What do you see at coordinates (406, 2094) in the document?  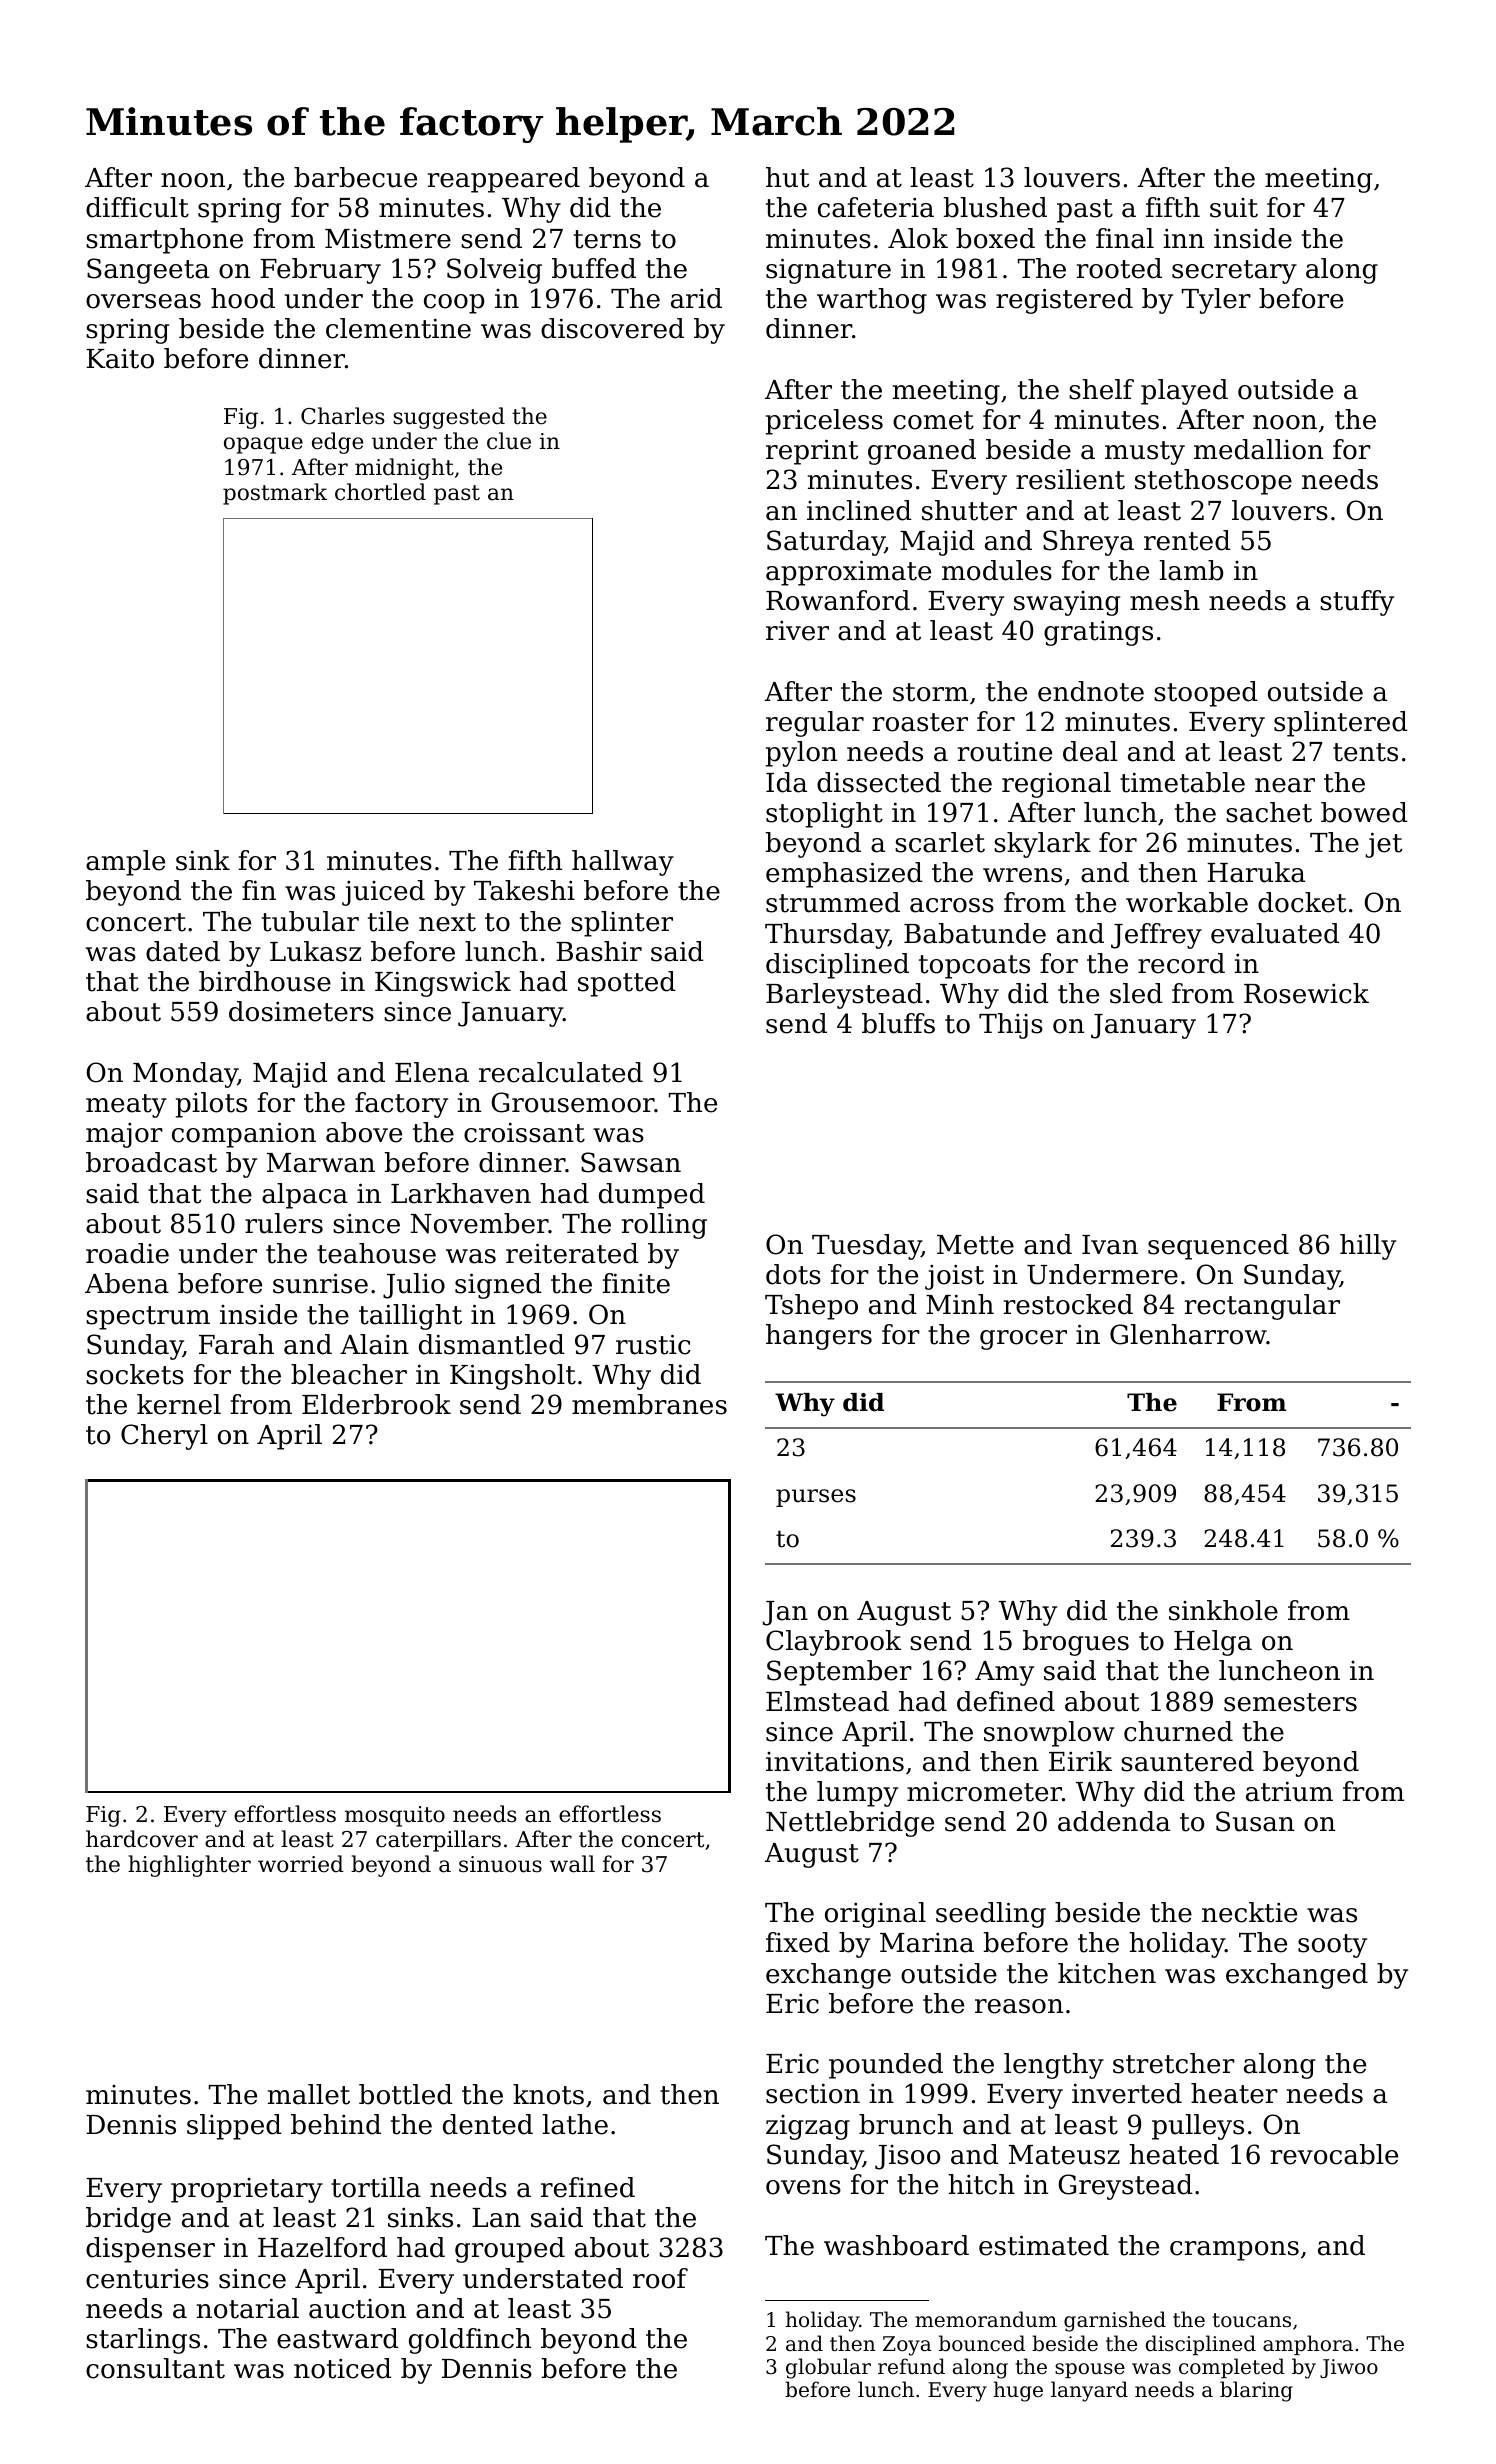 I see `bottled` at bounding box center [406, 2094].
